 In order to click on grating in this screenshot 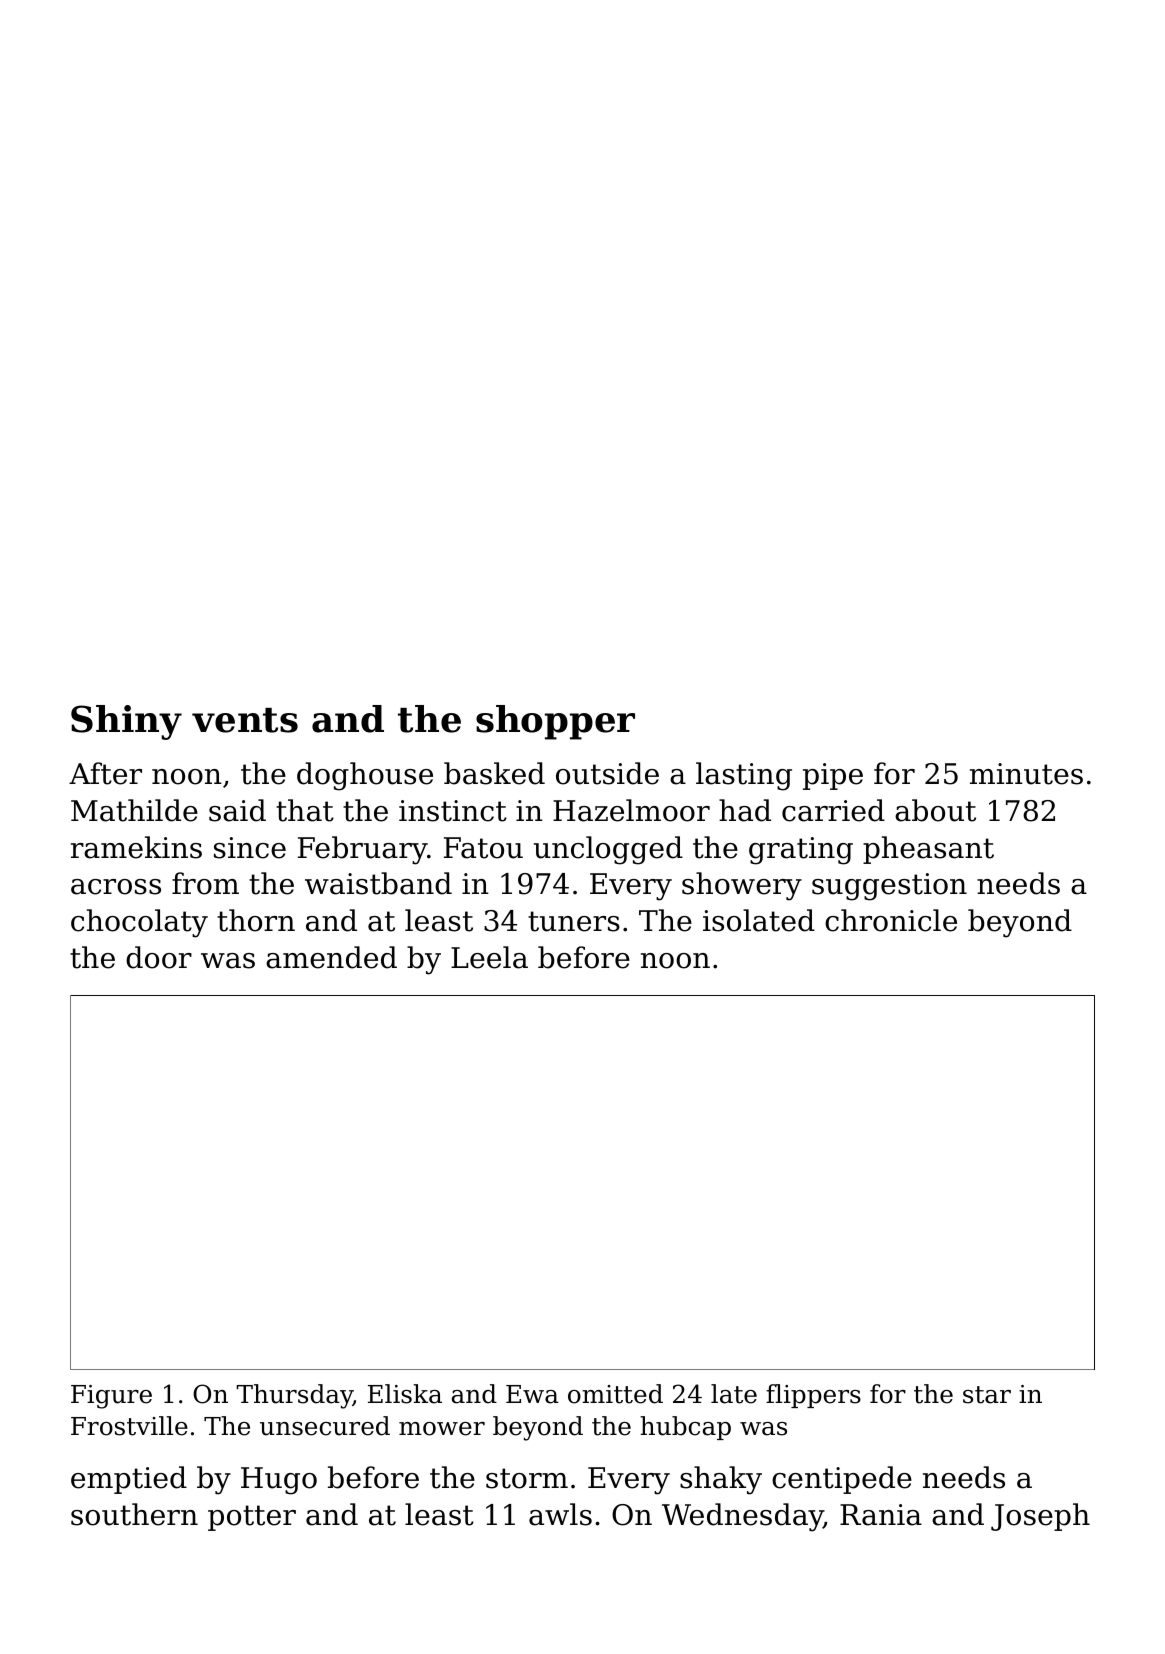, I will do `click(801, 851)`.
